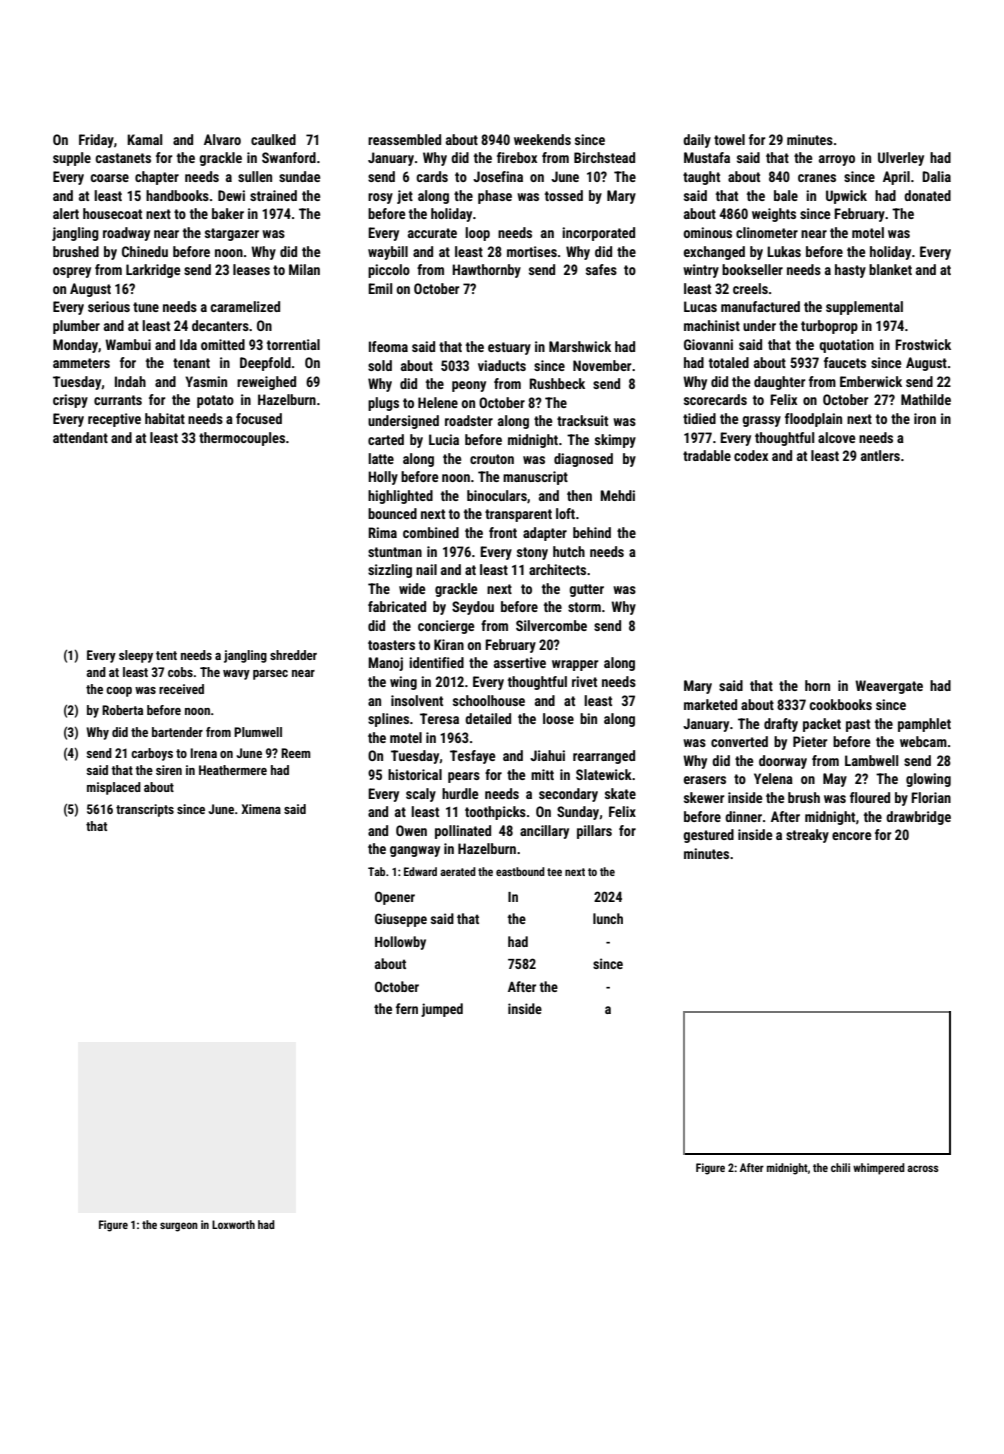 This document has height=1454, width=1004. I want to click on fabricated, so click(397, 606).
